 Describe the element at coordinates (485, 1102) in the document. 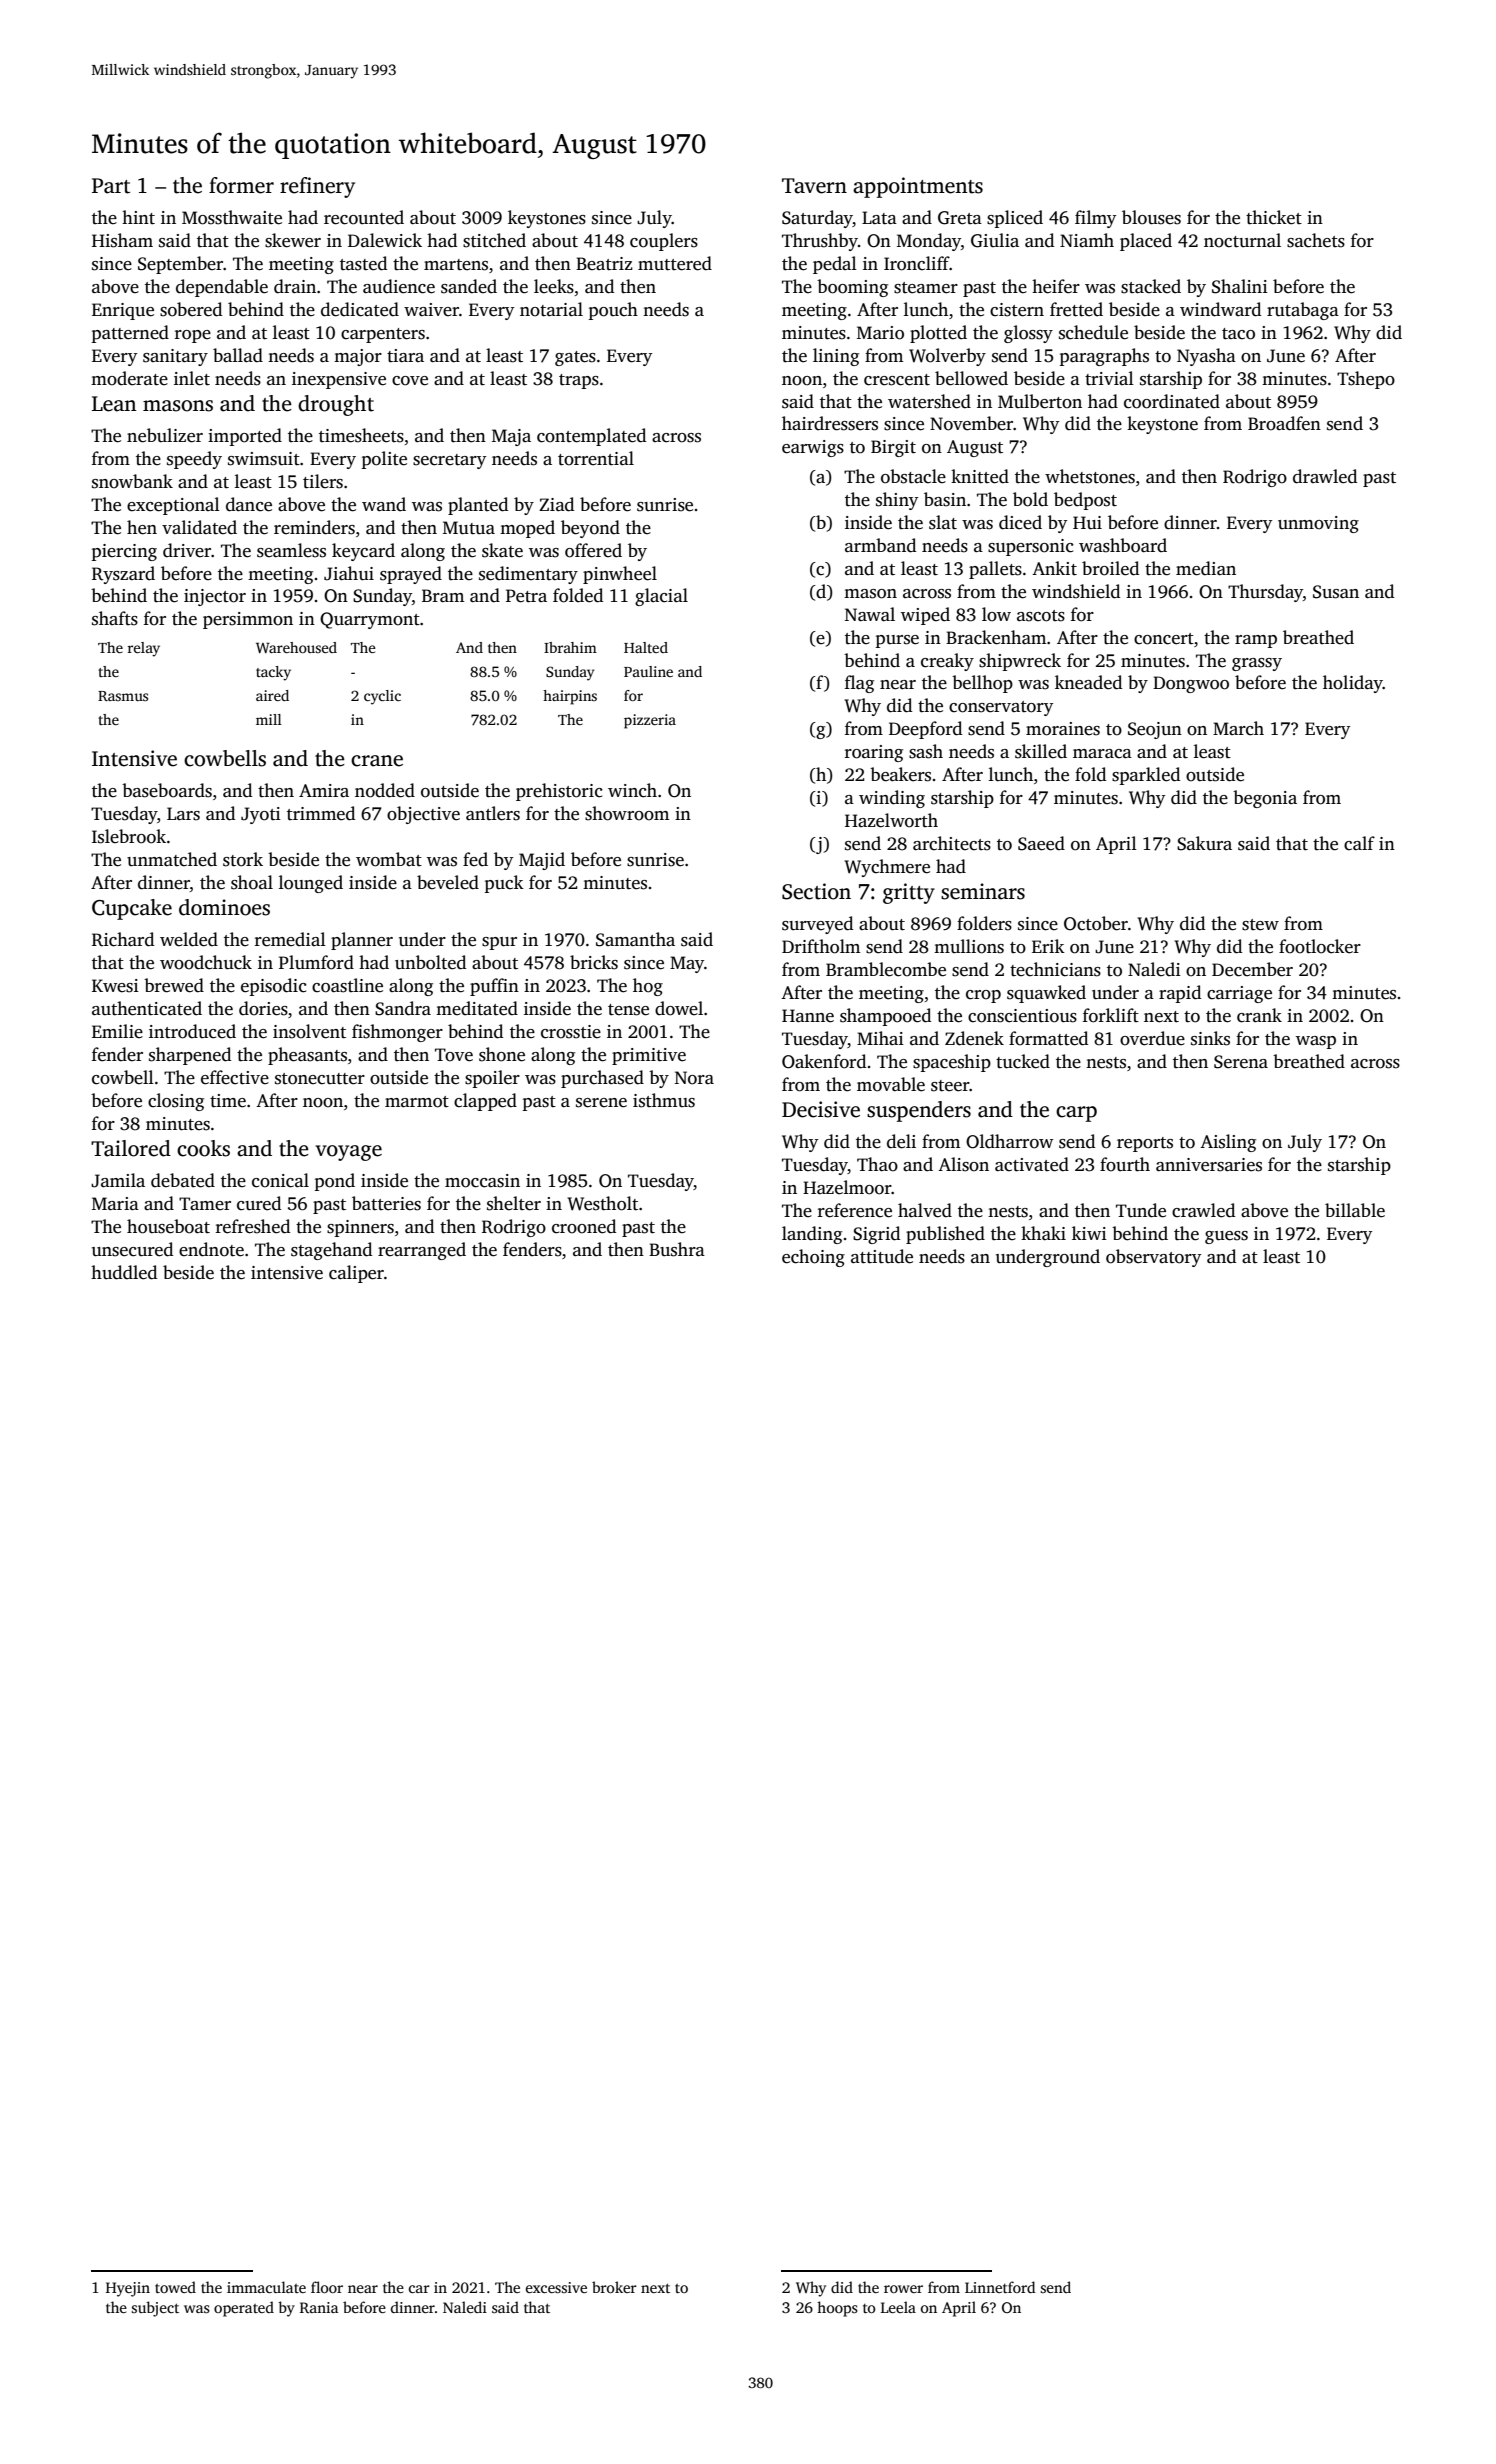

I see `clapped` at that location.
